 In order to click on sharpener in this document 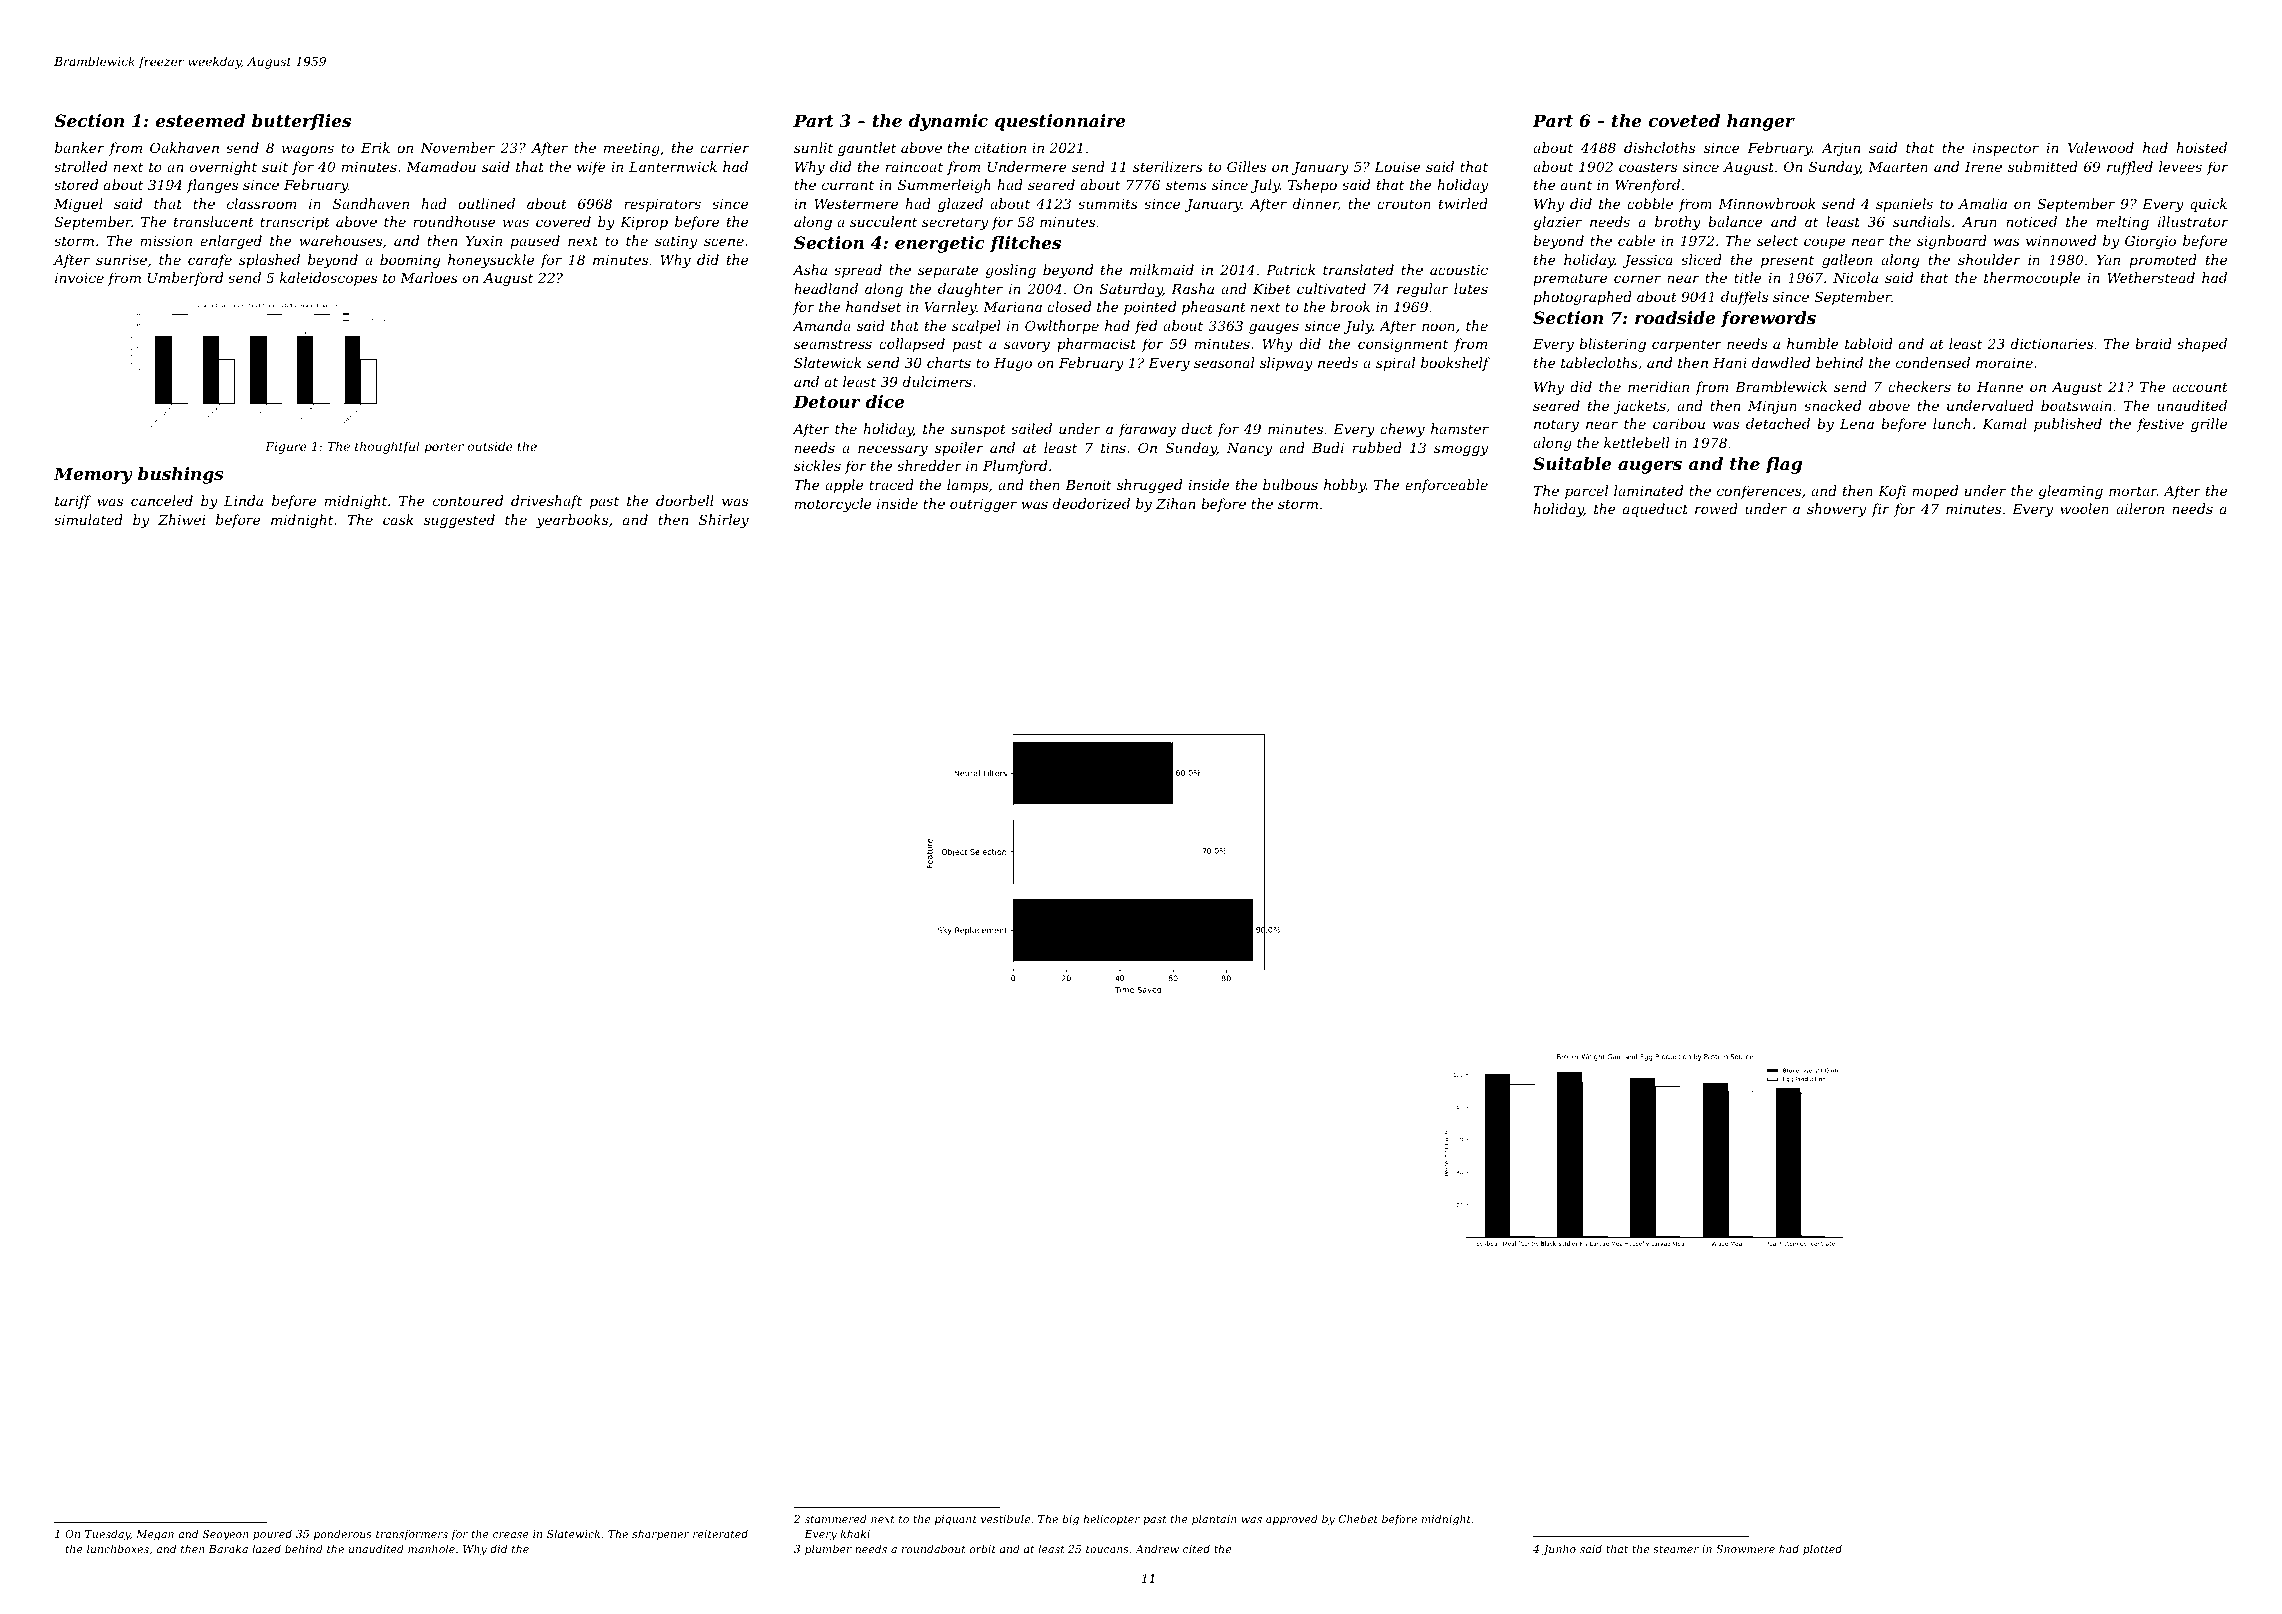, I will do `click(660, 1535)`.
